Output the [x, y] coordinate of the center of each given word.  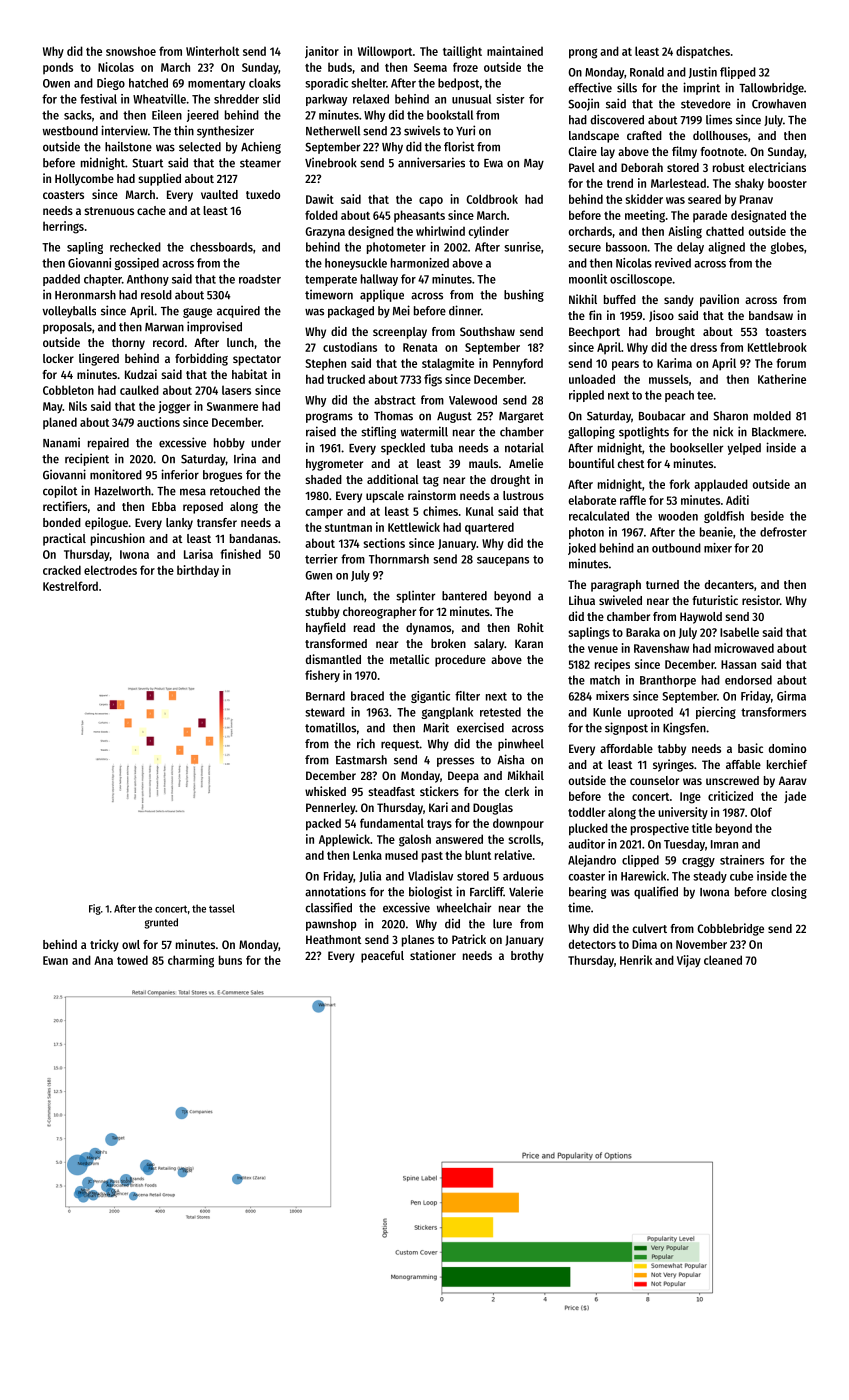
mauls [483, 463]
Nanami [61, 442]
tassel [222, 908]
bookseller [696, 448]
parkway [326, 100]
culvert [649, 928]
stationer [433, 955]
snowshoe [131, 51]
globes [787, 248]
